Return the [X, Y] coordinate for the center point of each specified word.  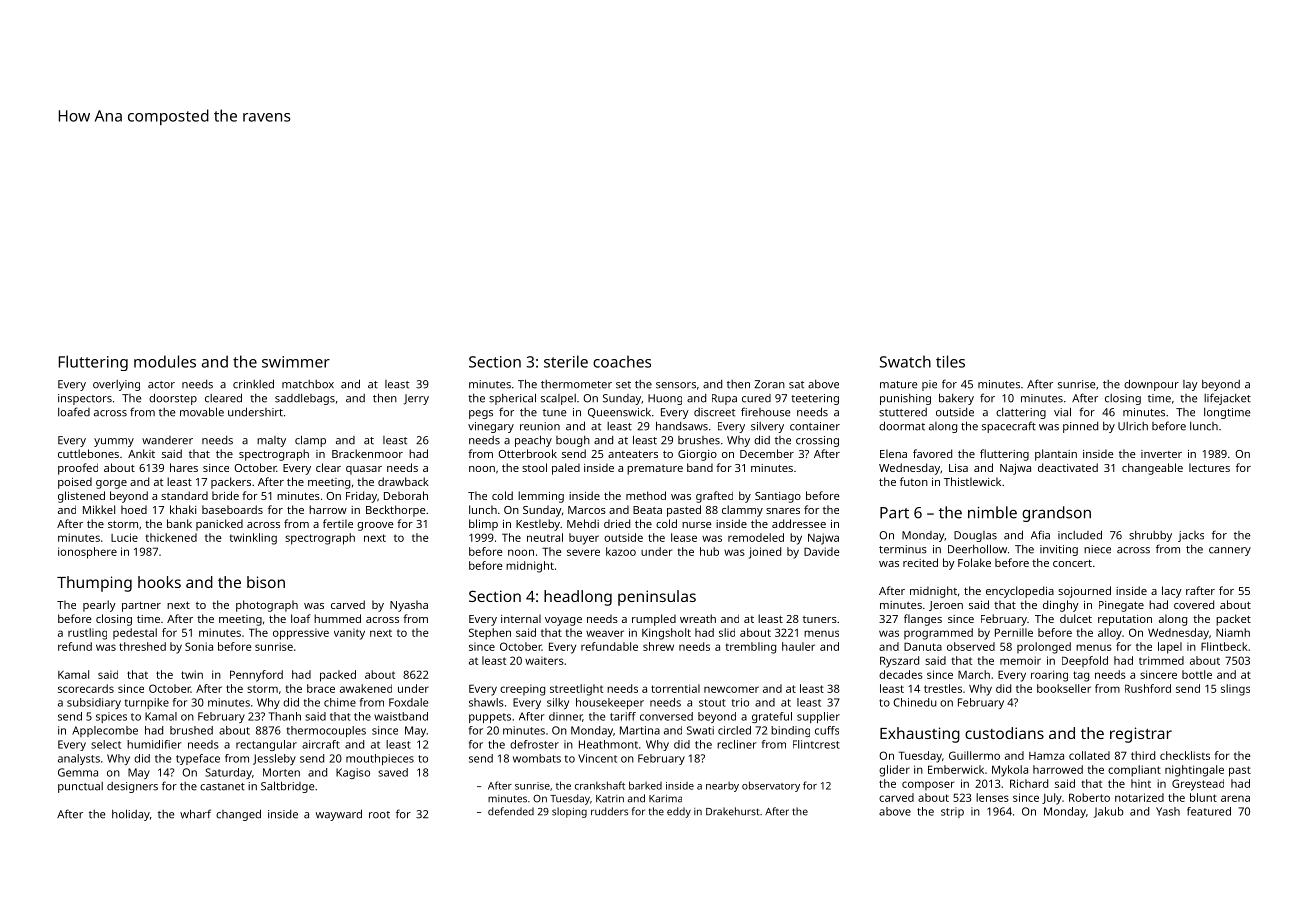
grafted [714, 497]
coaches [622, 361]
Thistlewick [972, 481]
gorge [111, 484]
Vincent [597, 758]
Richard [1029, 783]
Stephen [490, 634]
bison [266, 582]
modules [165, 361]
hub [709, 551]
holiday [131, 815]
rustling [87, 634]
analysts [79, 759]
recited [920, 562]
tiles [950, 361]
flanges [923, 620]
